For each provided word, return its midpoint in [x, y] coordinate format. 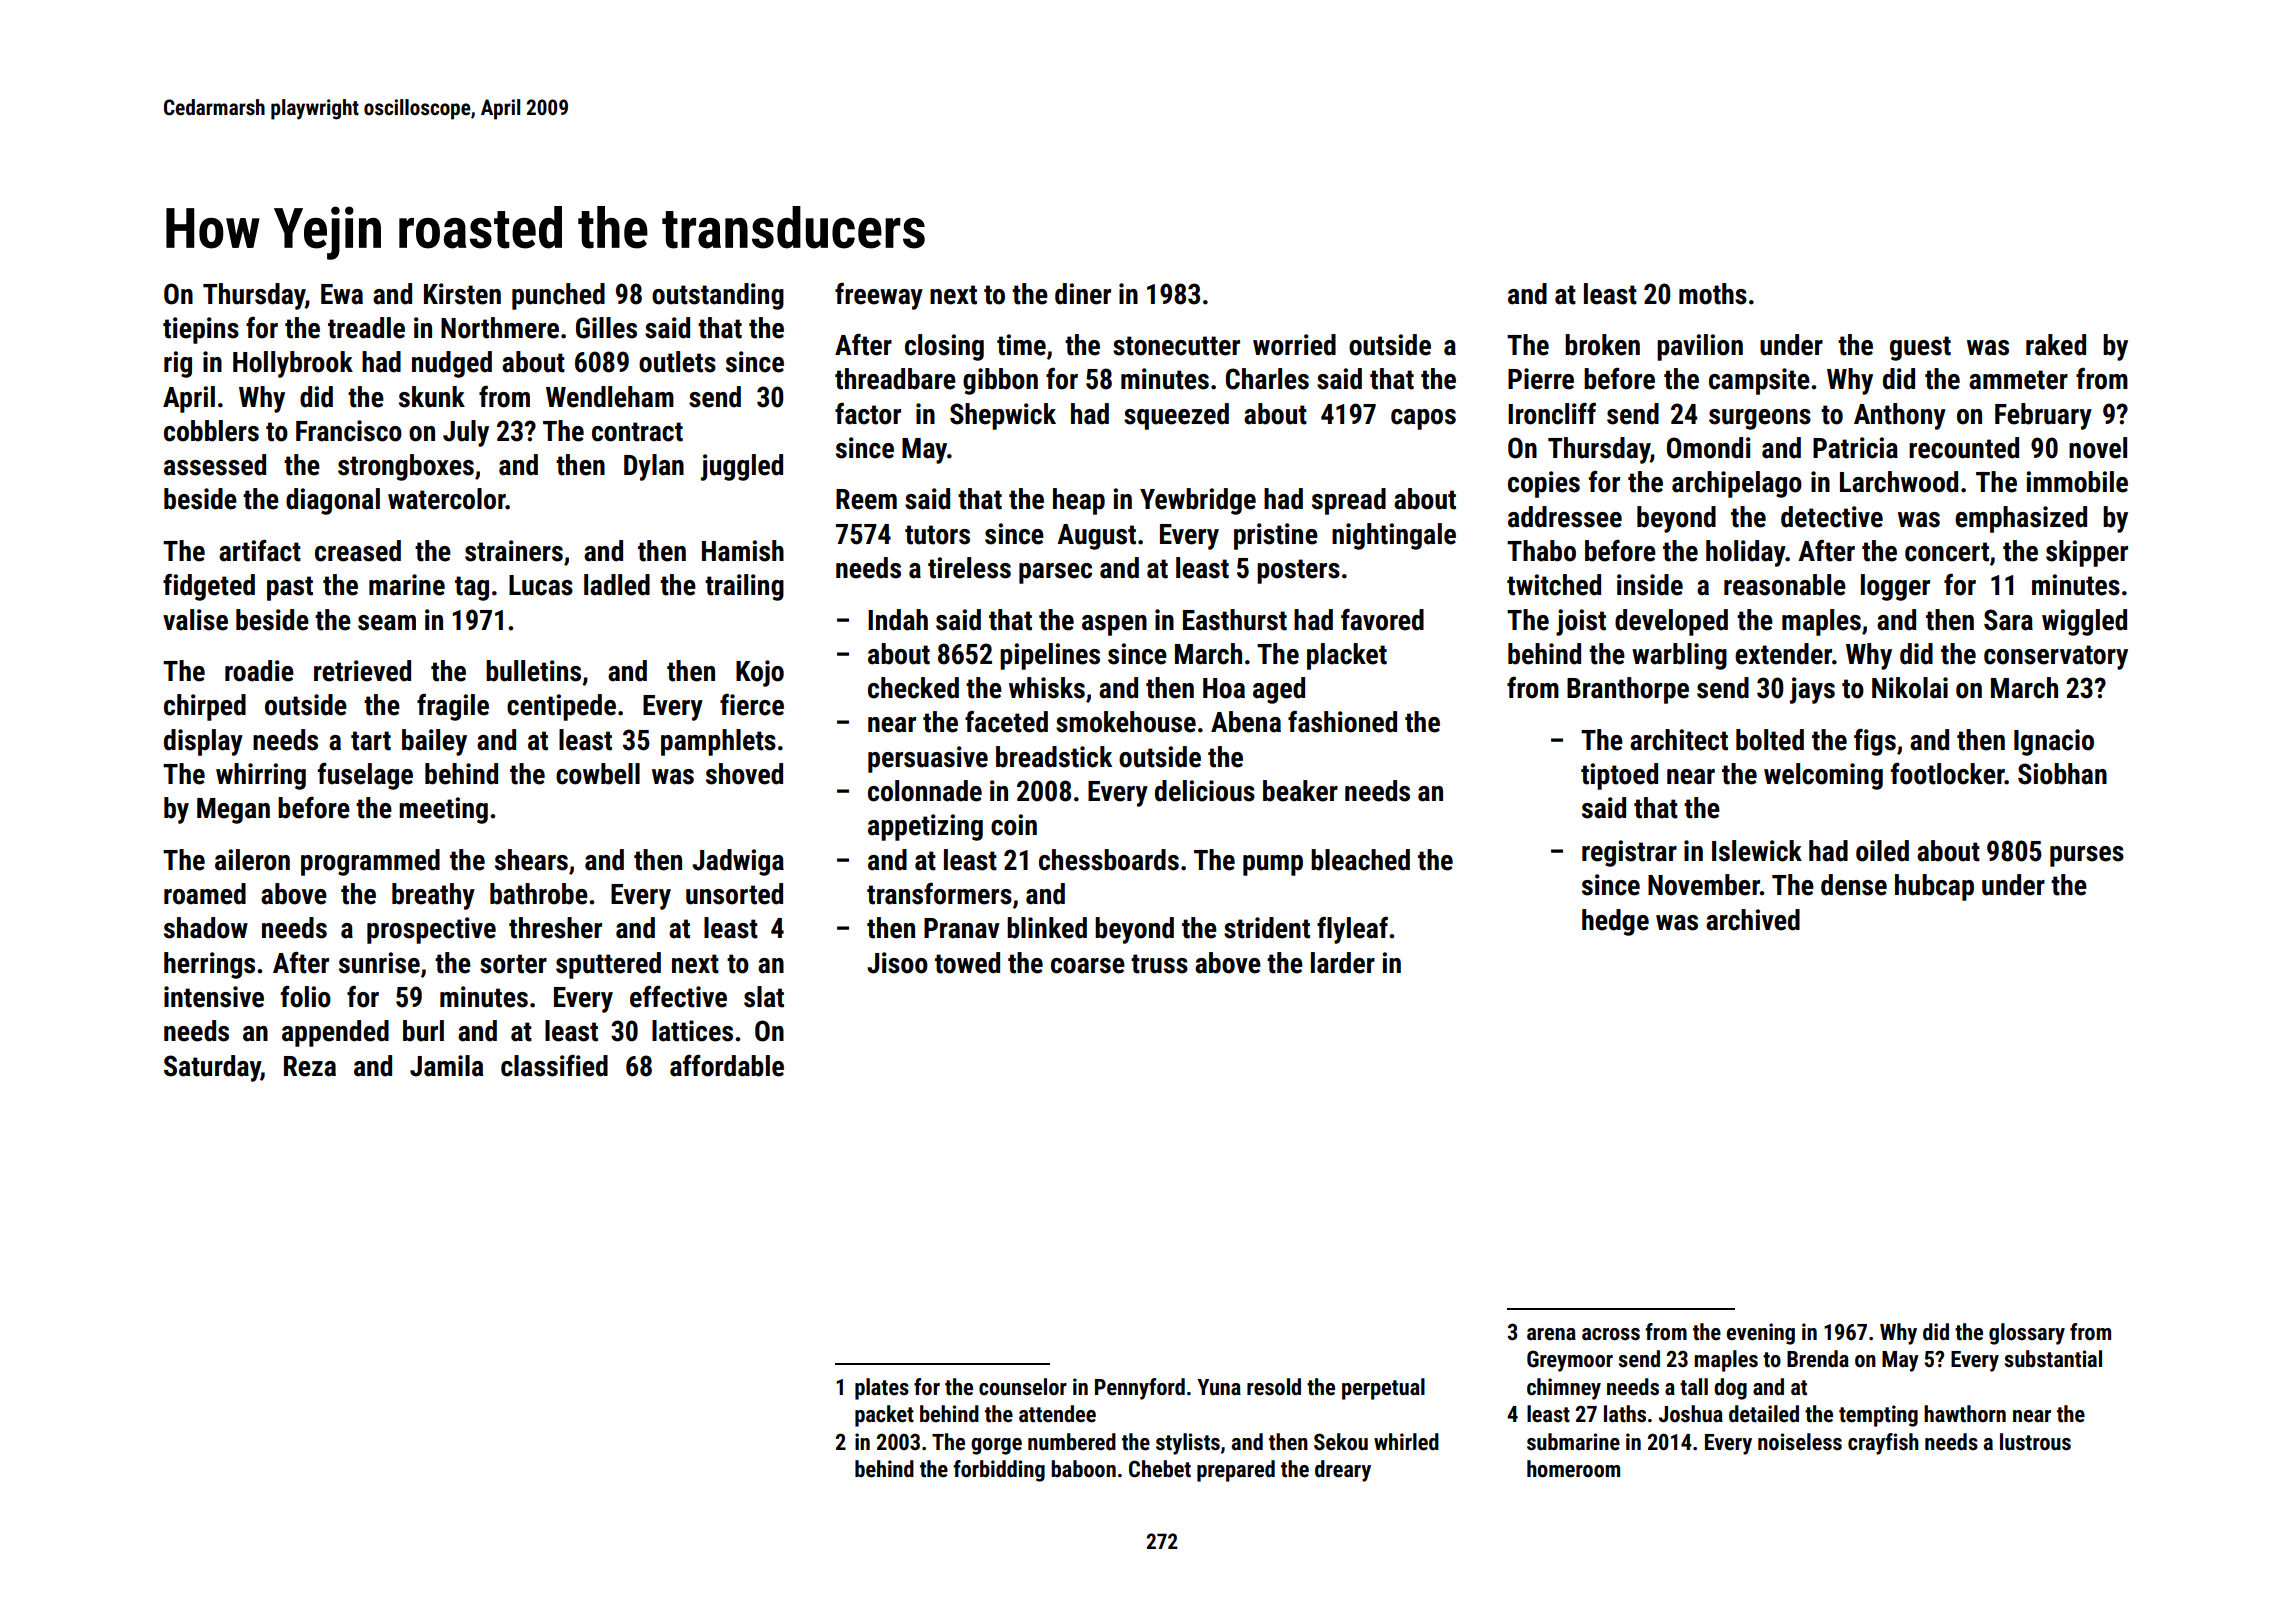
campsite [1759, 381]
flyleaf [1352, 930]
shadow [206, 928]
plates [882, 1389]
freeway [879, 296]
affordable [727, 1065]
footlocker [1948, 773]
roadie [259, 671]
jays [1812, 690]
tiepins [201, 330]
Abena [1246, 722]
